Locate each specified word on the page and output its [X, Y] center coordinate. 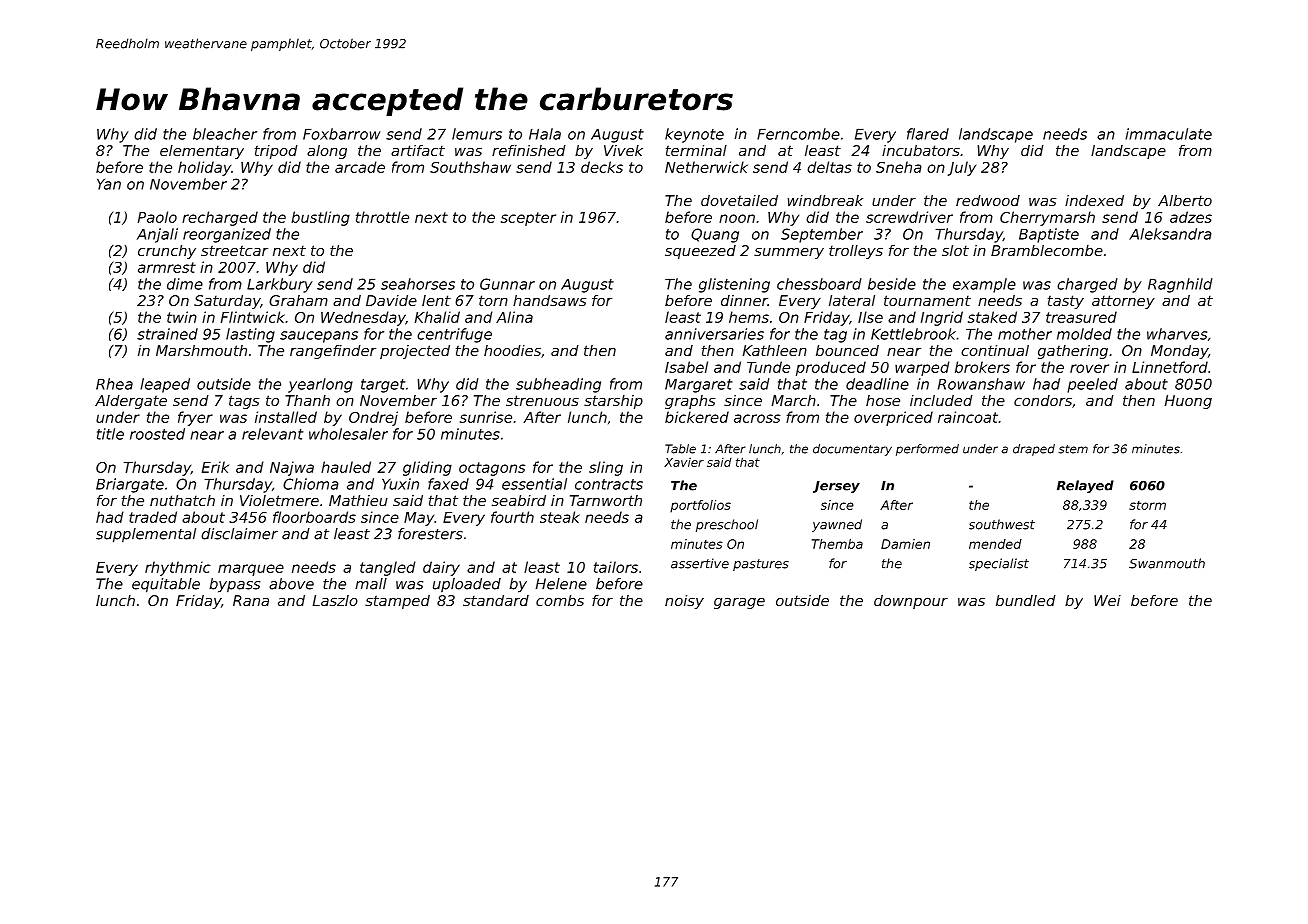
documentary [852, 450]
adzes [1191, 217]
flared [928, 134]
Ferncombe [798, 134]
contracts [609, 484]
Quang [715, 235]
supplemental [146, 535]
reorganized [227, 235]
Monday [1179, 352]
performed [927, 450]
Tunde [768, 367]
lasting [250, 335]
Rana [251, 600]
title [110, 434]
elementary [202, 152]
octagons [492, 469]
